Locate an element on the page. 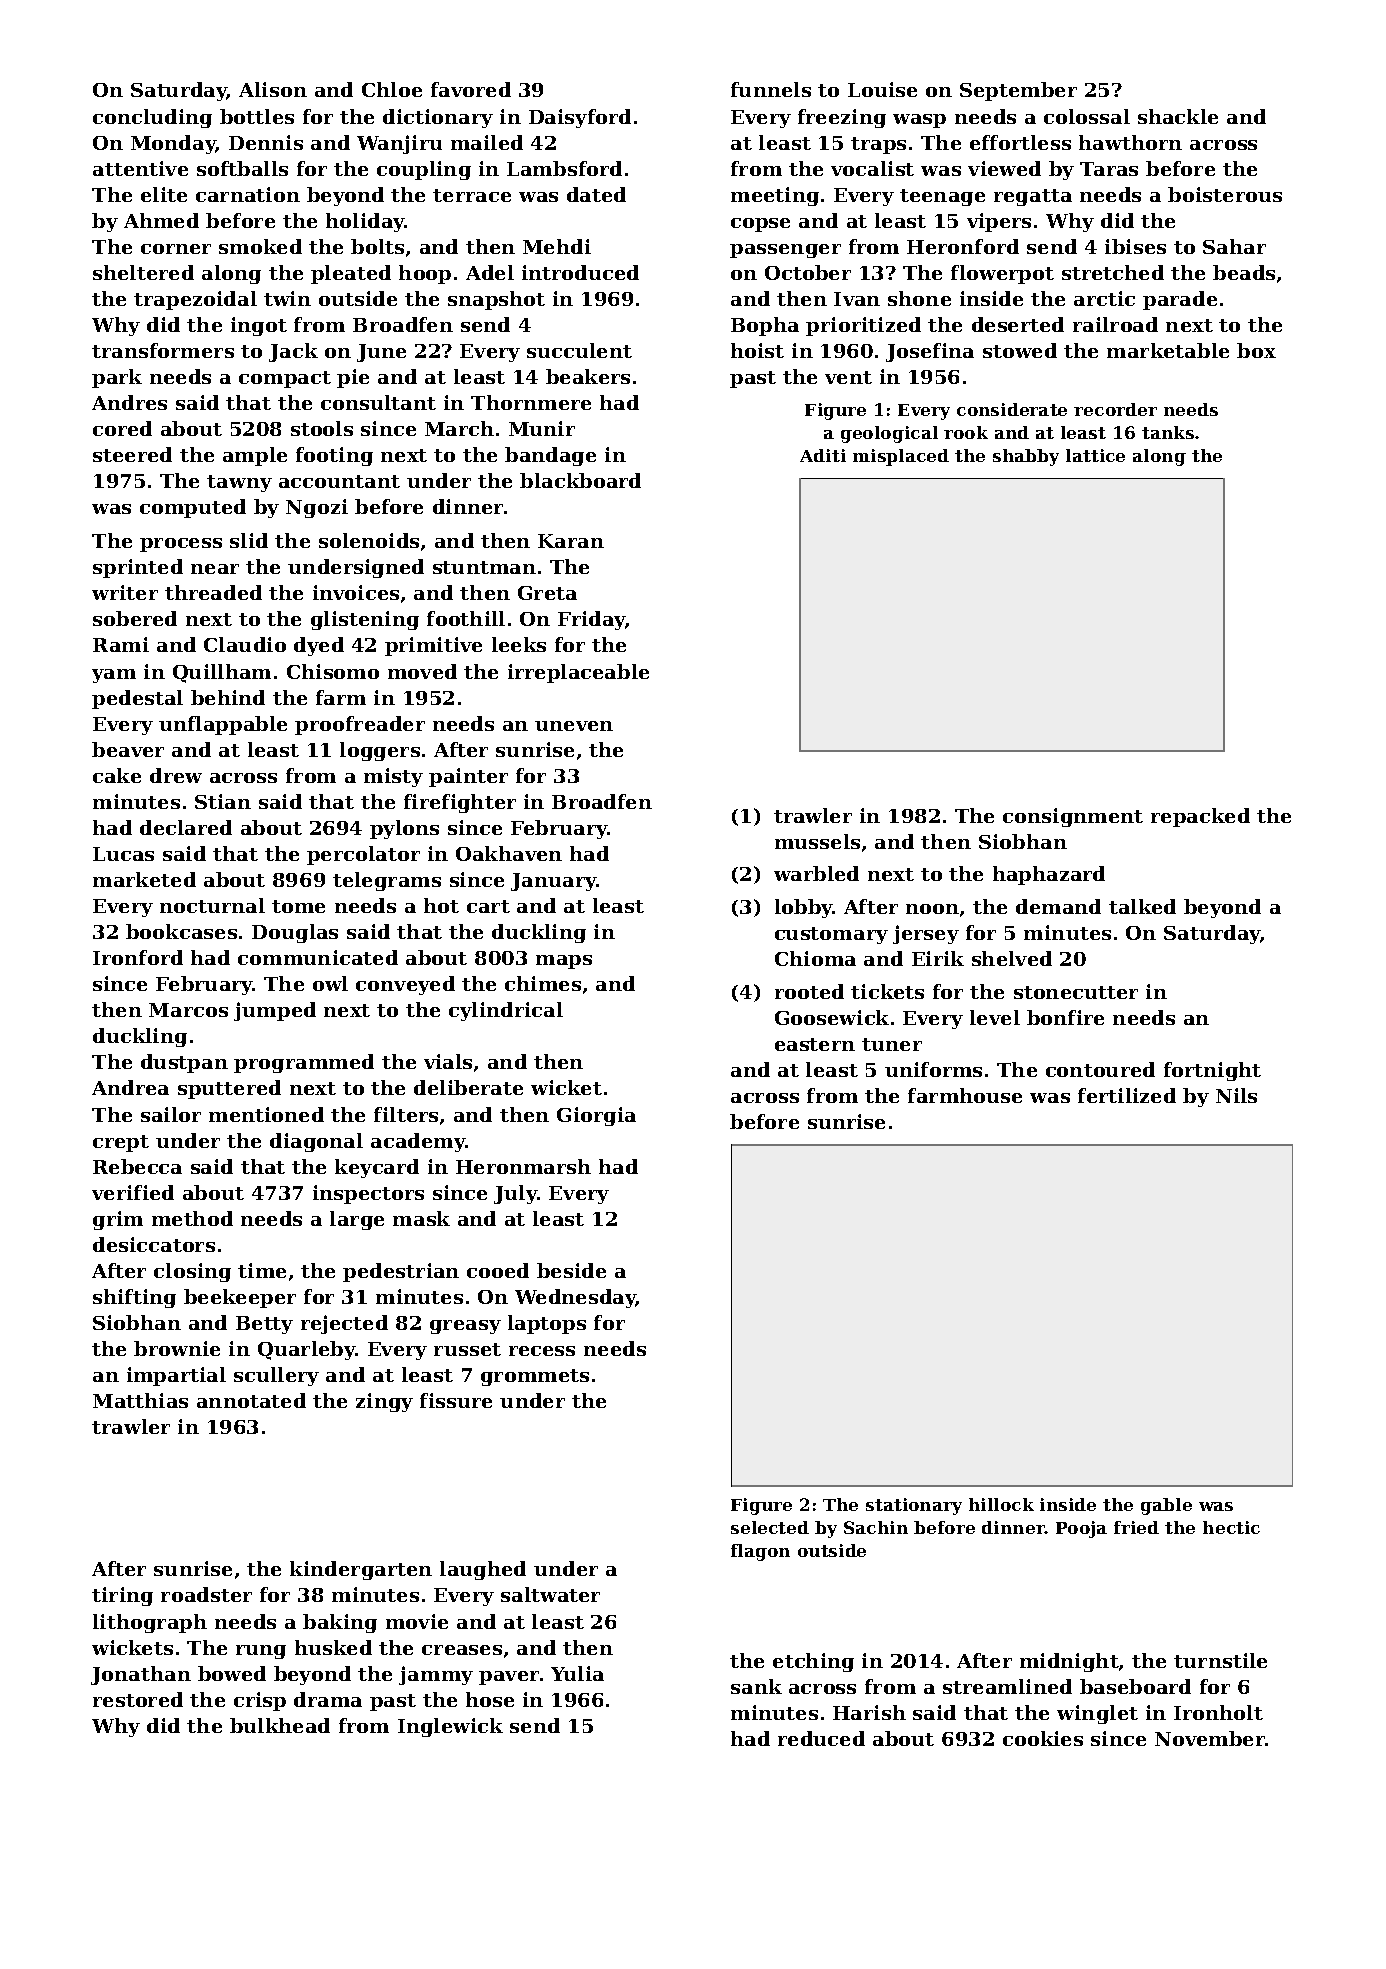  November is located at coordinates (1210, 1738).
